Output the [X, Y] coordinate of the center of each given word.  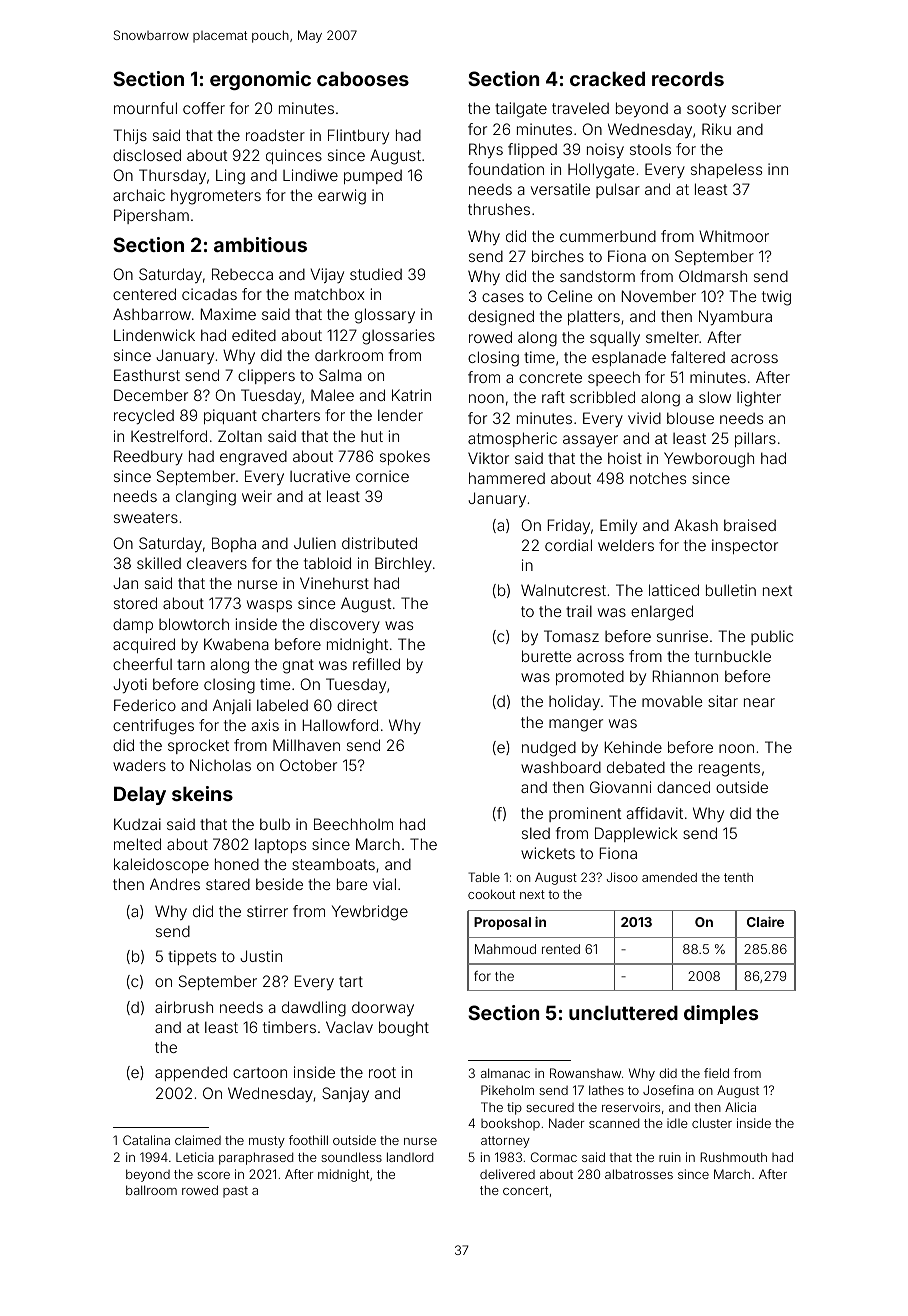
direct [357, 705]
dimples [721, 1014]
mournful [145, 108]
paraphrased [256, 1158]
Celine [570, 296]
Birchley [403, 564]
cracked [607, 78]
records [688, 78]
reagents [729, 769]
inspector [745, 546]
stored [135, 603]
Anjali [232, 706]
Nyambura [735, 317]
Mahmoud [505, 949]
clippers [266, 376]
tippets [192, 957]
